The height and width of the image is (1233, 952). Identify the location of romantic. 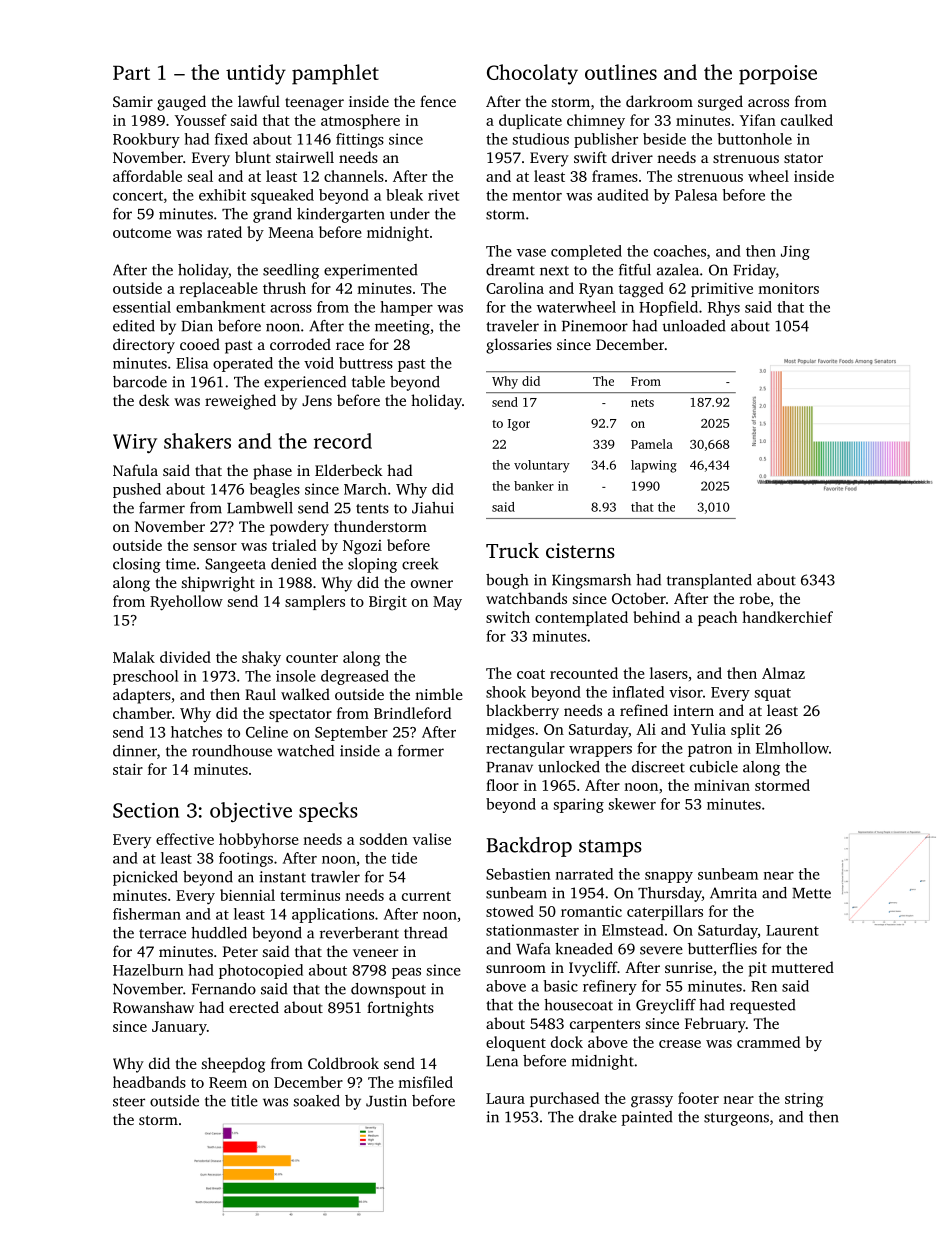
(591, 911).
